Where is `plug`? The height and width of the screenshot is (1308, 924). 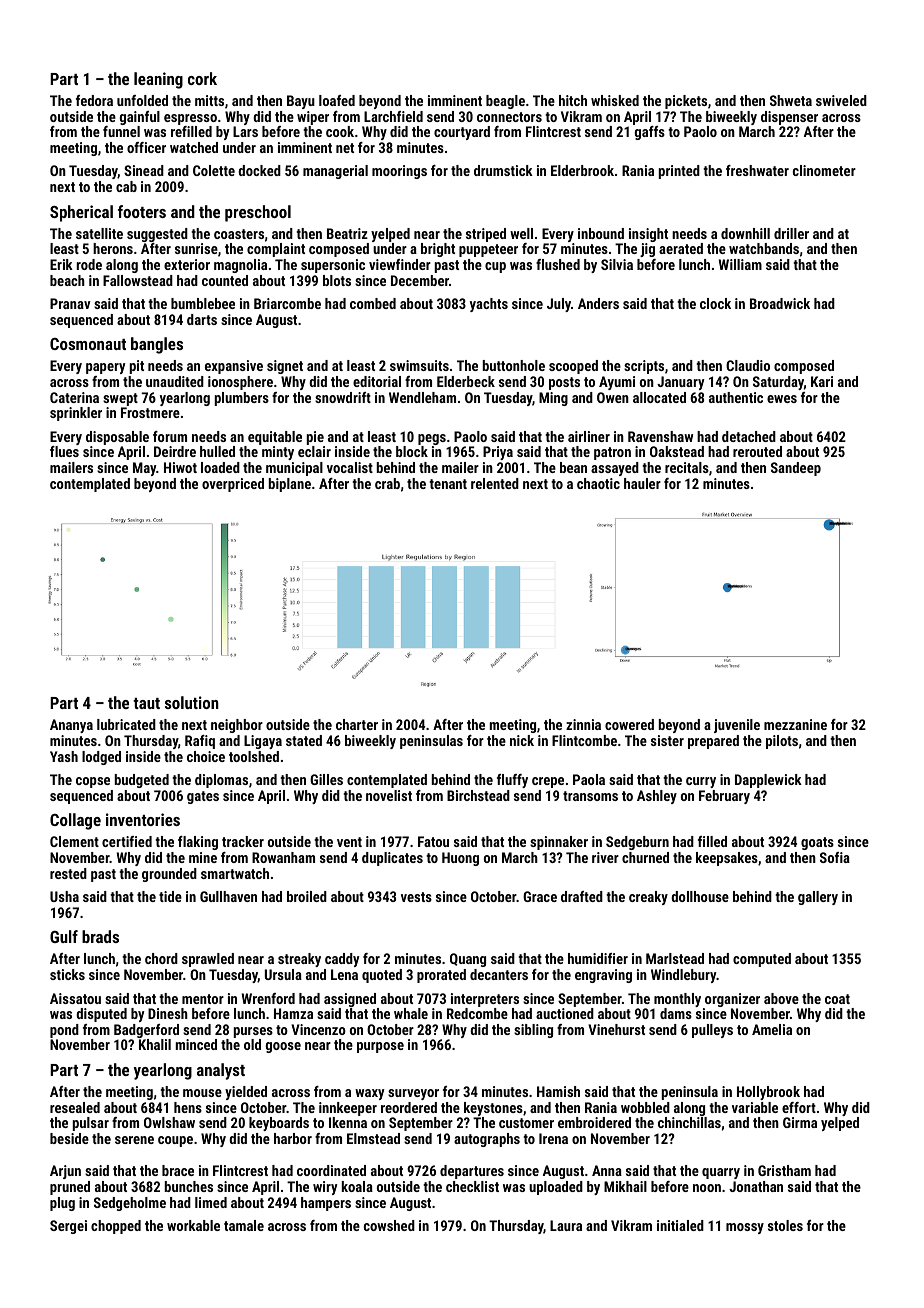
plug is located at coordinates (62, 1204).
